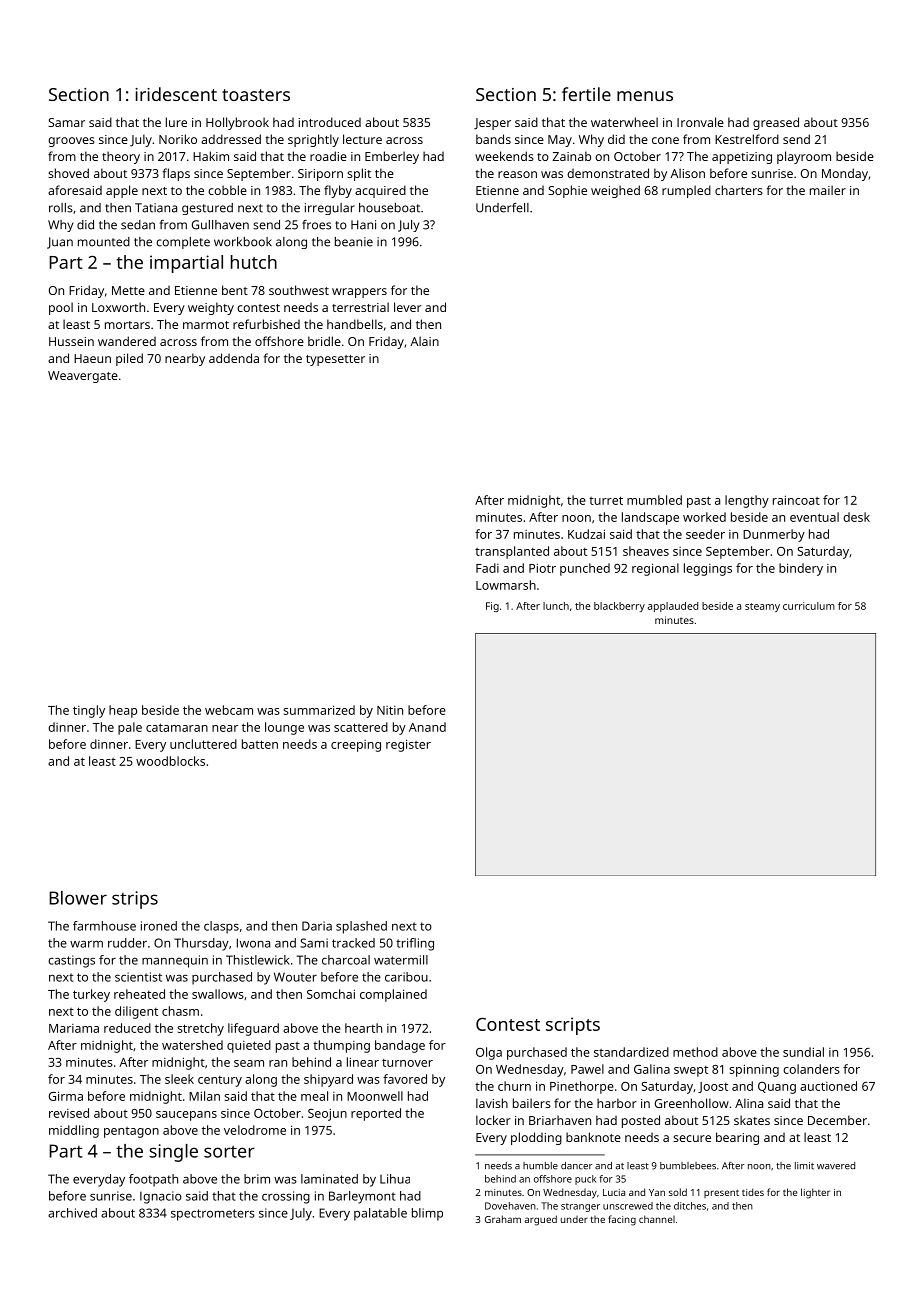  I want to click on addenda, so click(234, 358).
